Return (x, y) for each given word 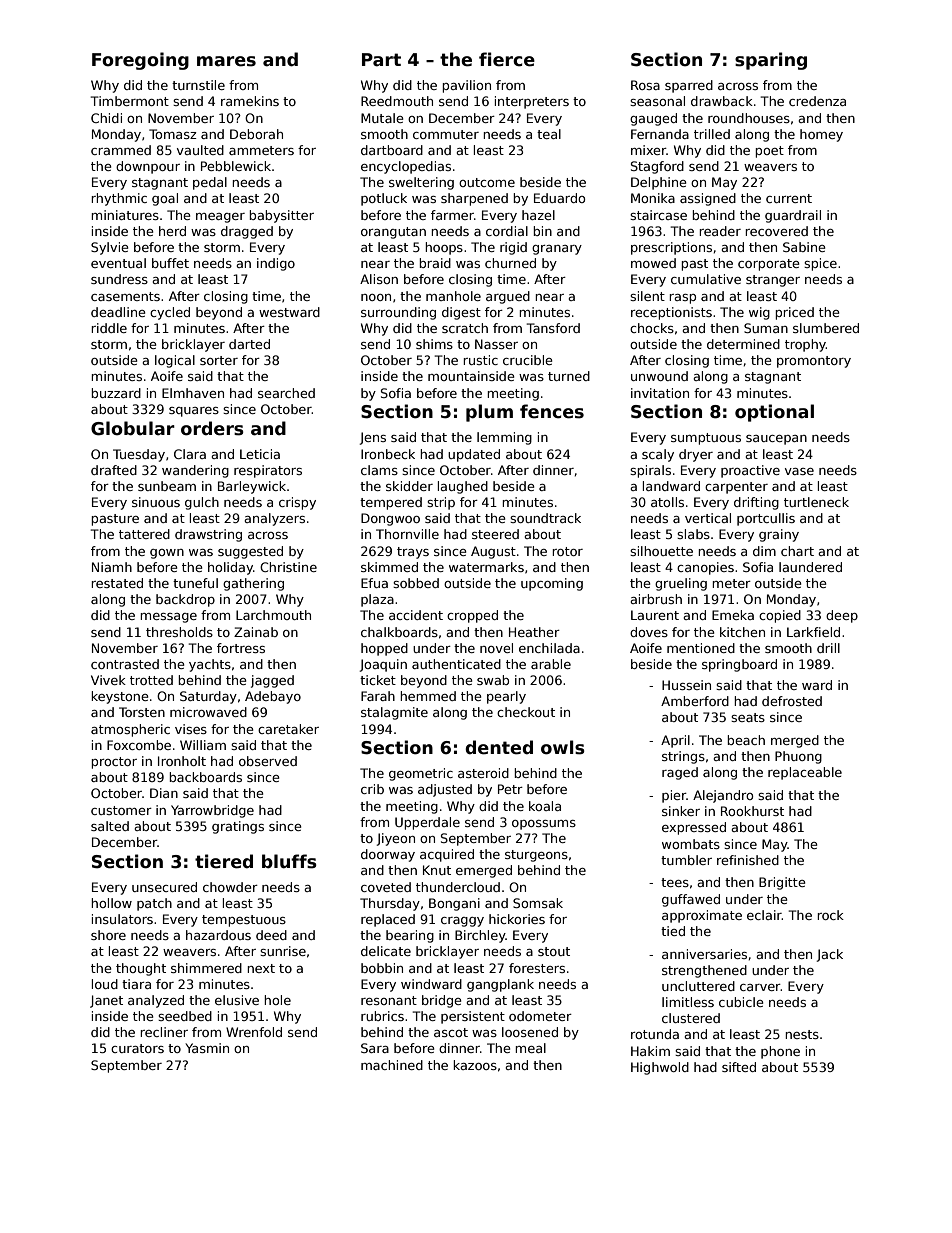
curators (137, 1048)
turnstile (198, 85)
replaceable (805, 773)
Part (381, 60)
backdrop (185, 600)
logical (175, 361)
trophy (805, 345)
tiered (224, 861)
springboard (739, 665)
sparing (771, 61)
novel (496, 648)
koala (545, 806)
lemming (504, 438)
